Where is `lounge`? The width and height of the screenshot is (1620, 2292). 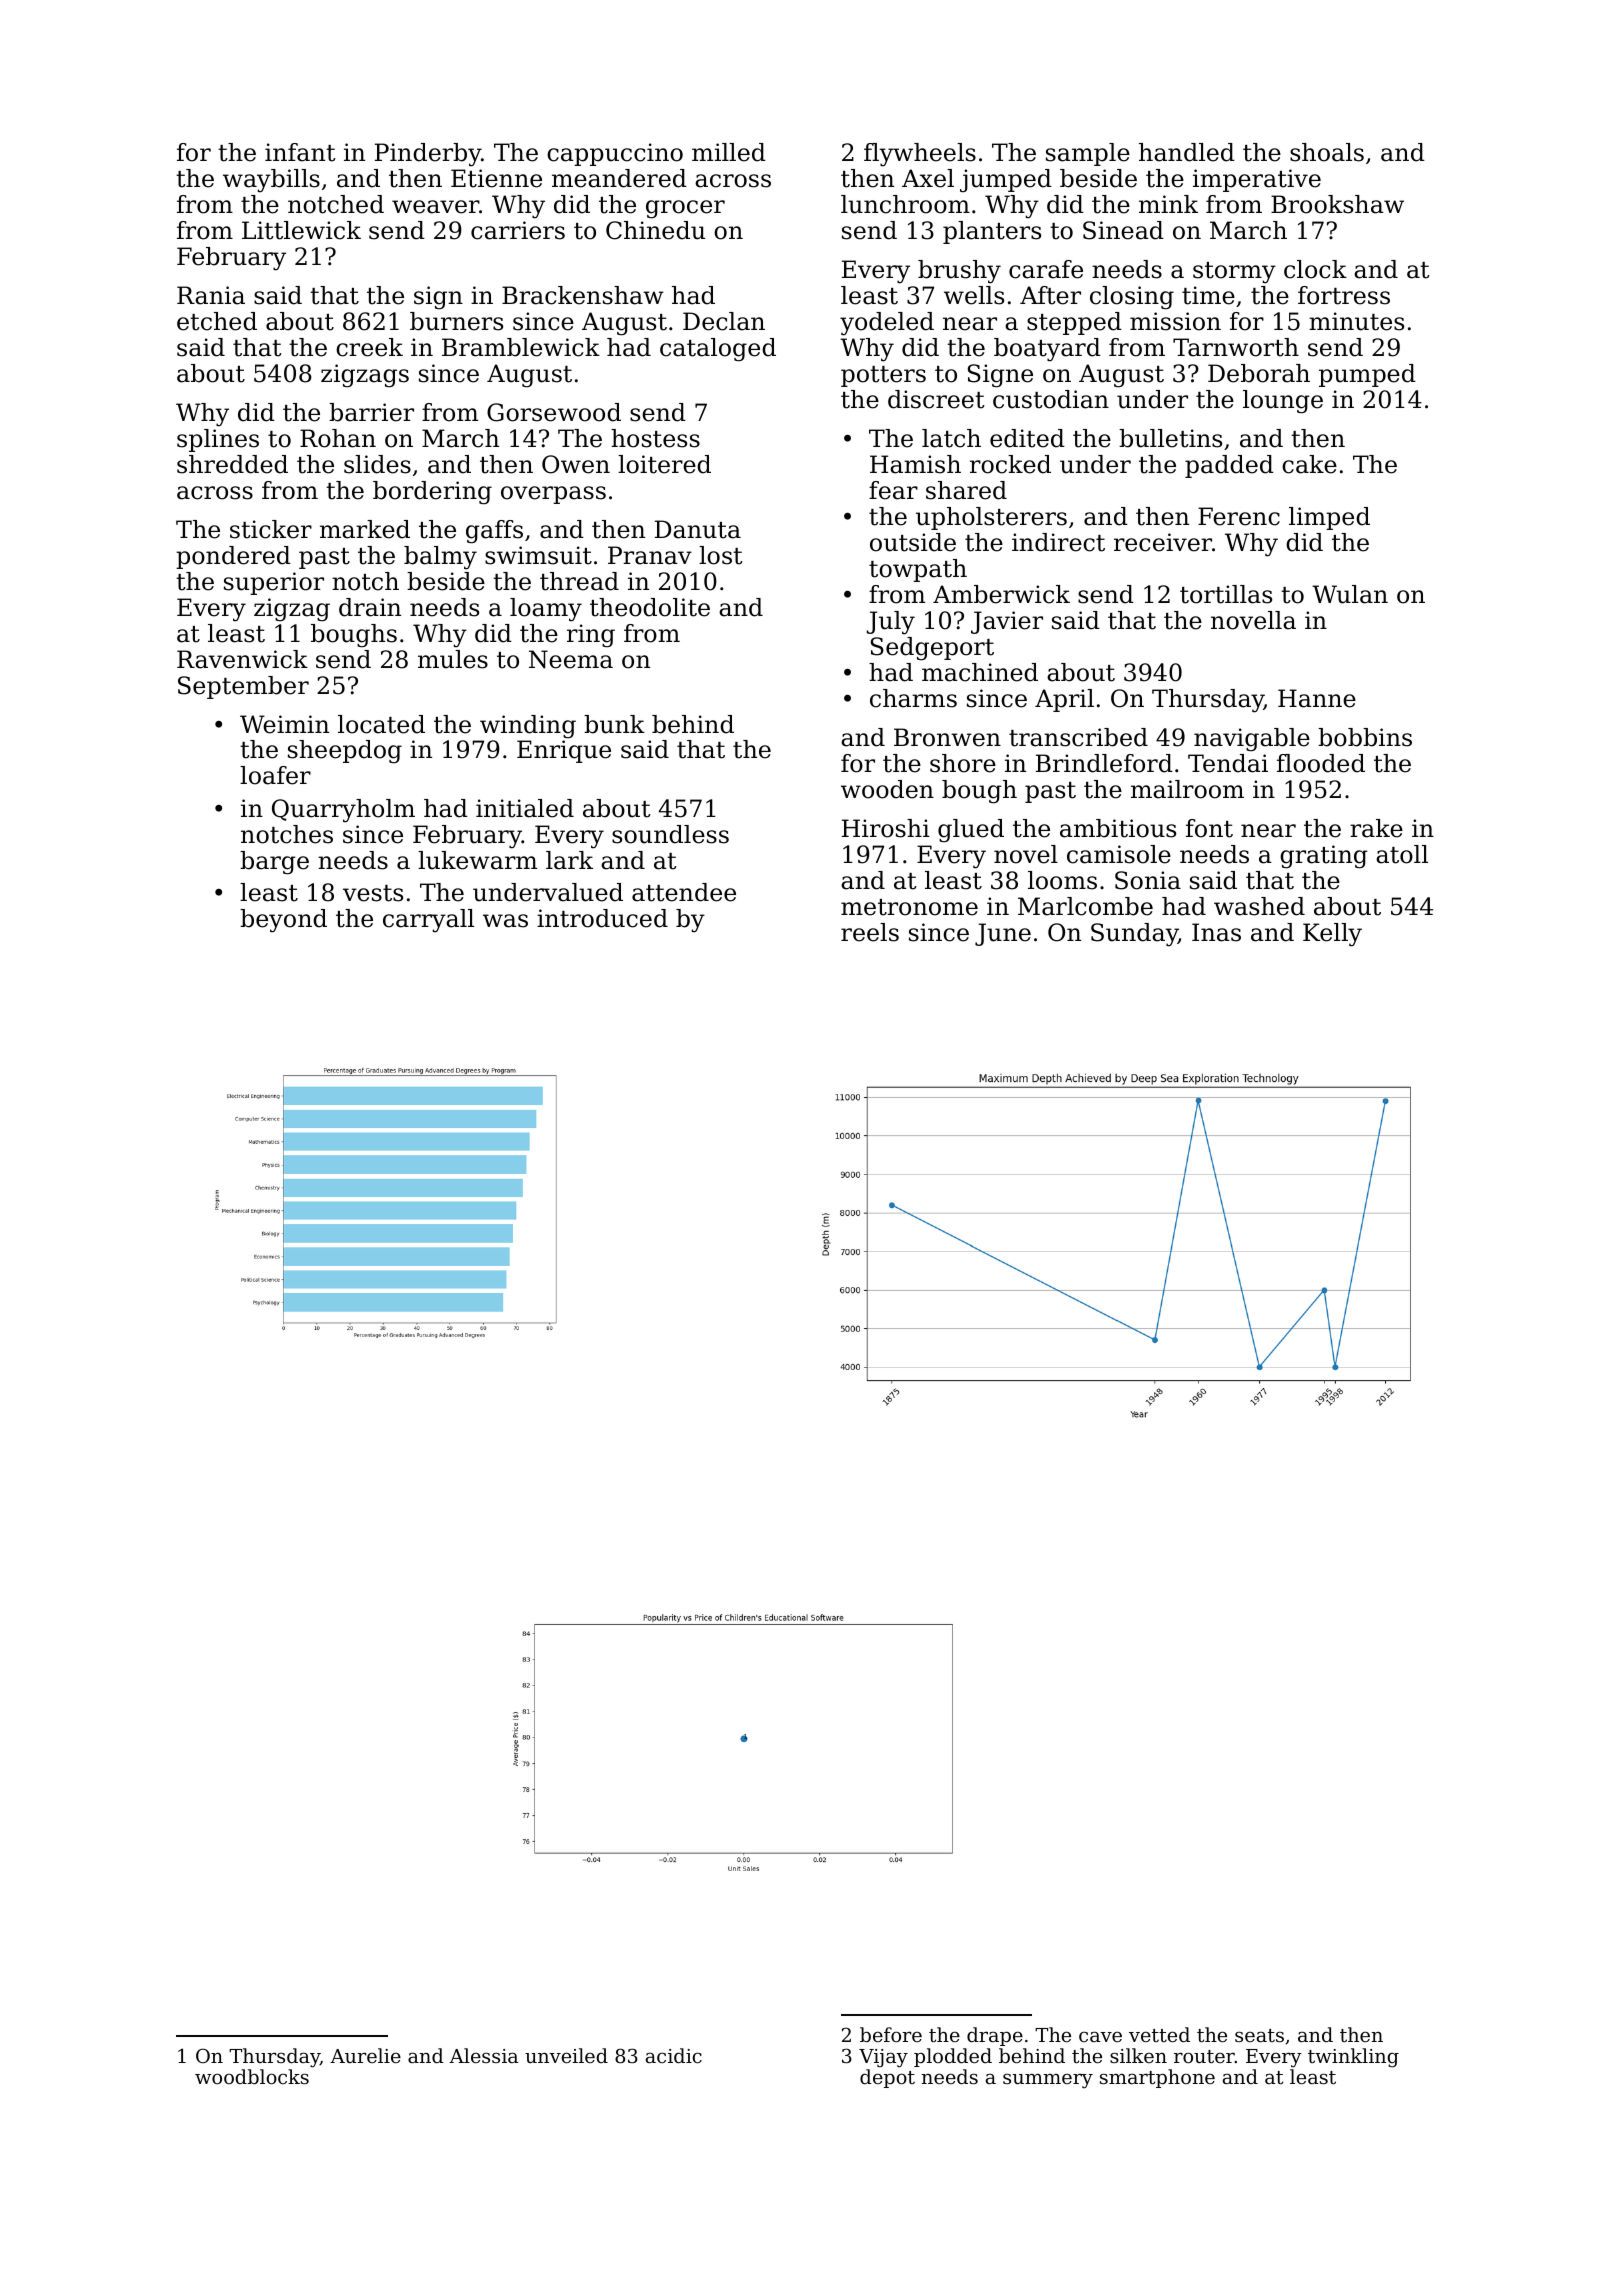
lounge is located at coordinates (1283, 402).
